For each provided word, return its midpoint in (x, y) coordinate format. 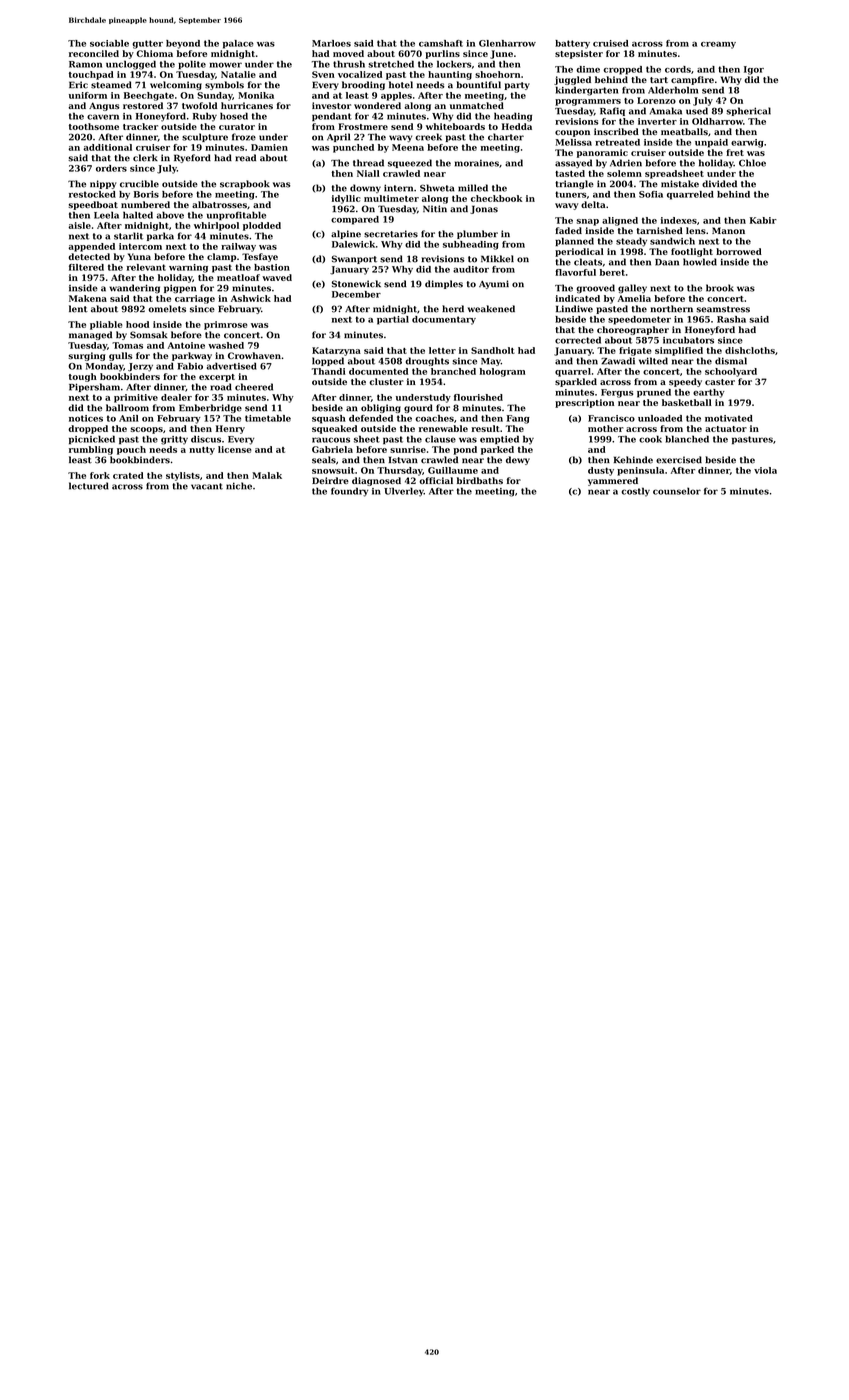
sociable (109, 43)
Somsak (149, 335)
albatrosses (219, 204)
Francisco (611, 418)
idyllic (346, 199)
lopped (328, 361)
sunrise (408, 449)
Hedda (517, 126)
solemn (624, 173)
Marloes (331, 43)
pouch (131, 450)
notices (86, 418)
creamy (718, 45)
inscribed (616, 131)
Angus (104, 106)
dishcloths (750, 350)
